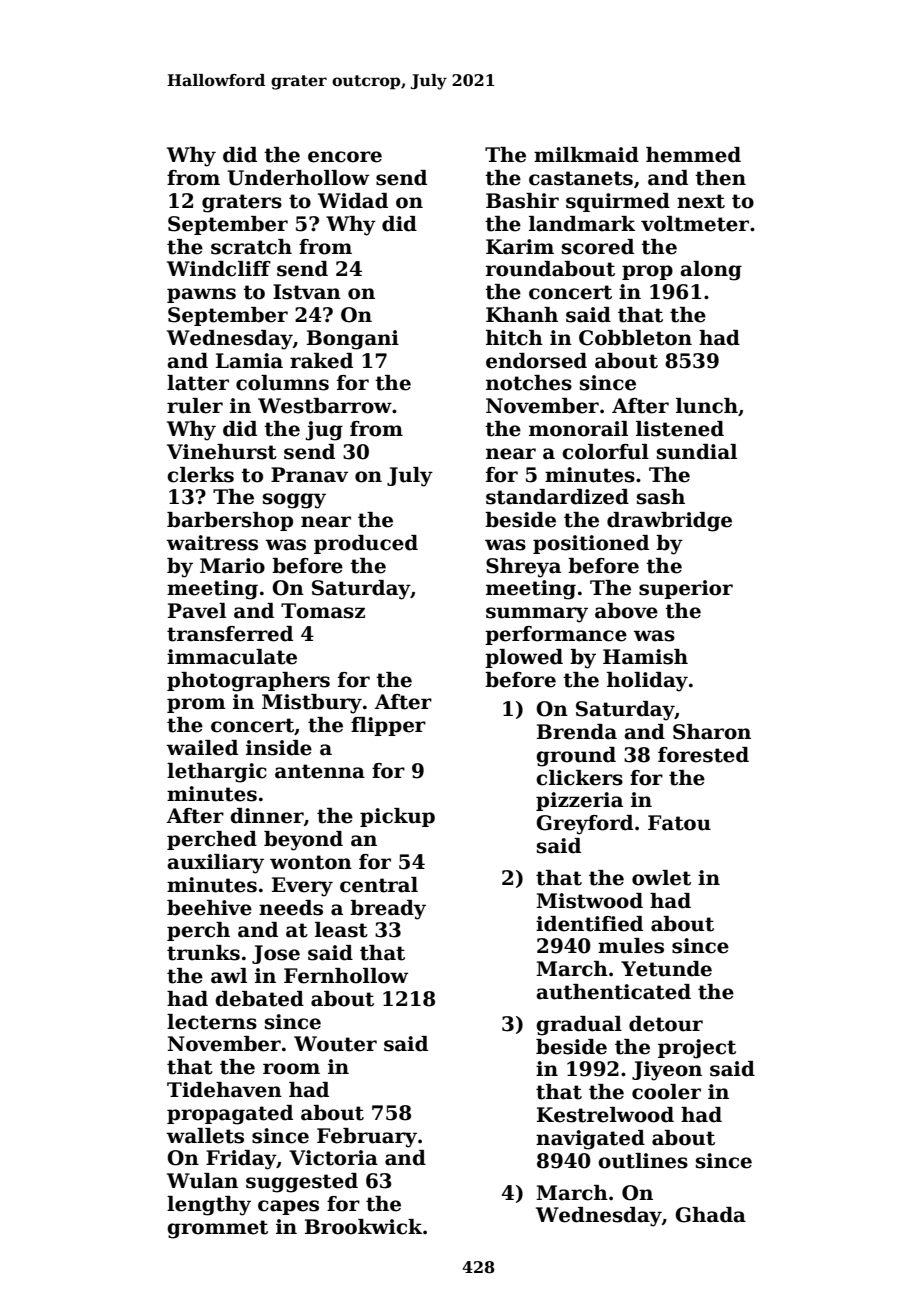 This screenshot has width=924, height=1311. Describe the element at coordinates (529, 383) in the screenshot. I see `notches` at that location.
